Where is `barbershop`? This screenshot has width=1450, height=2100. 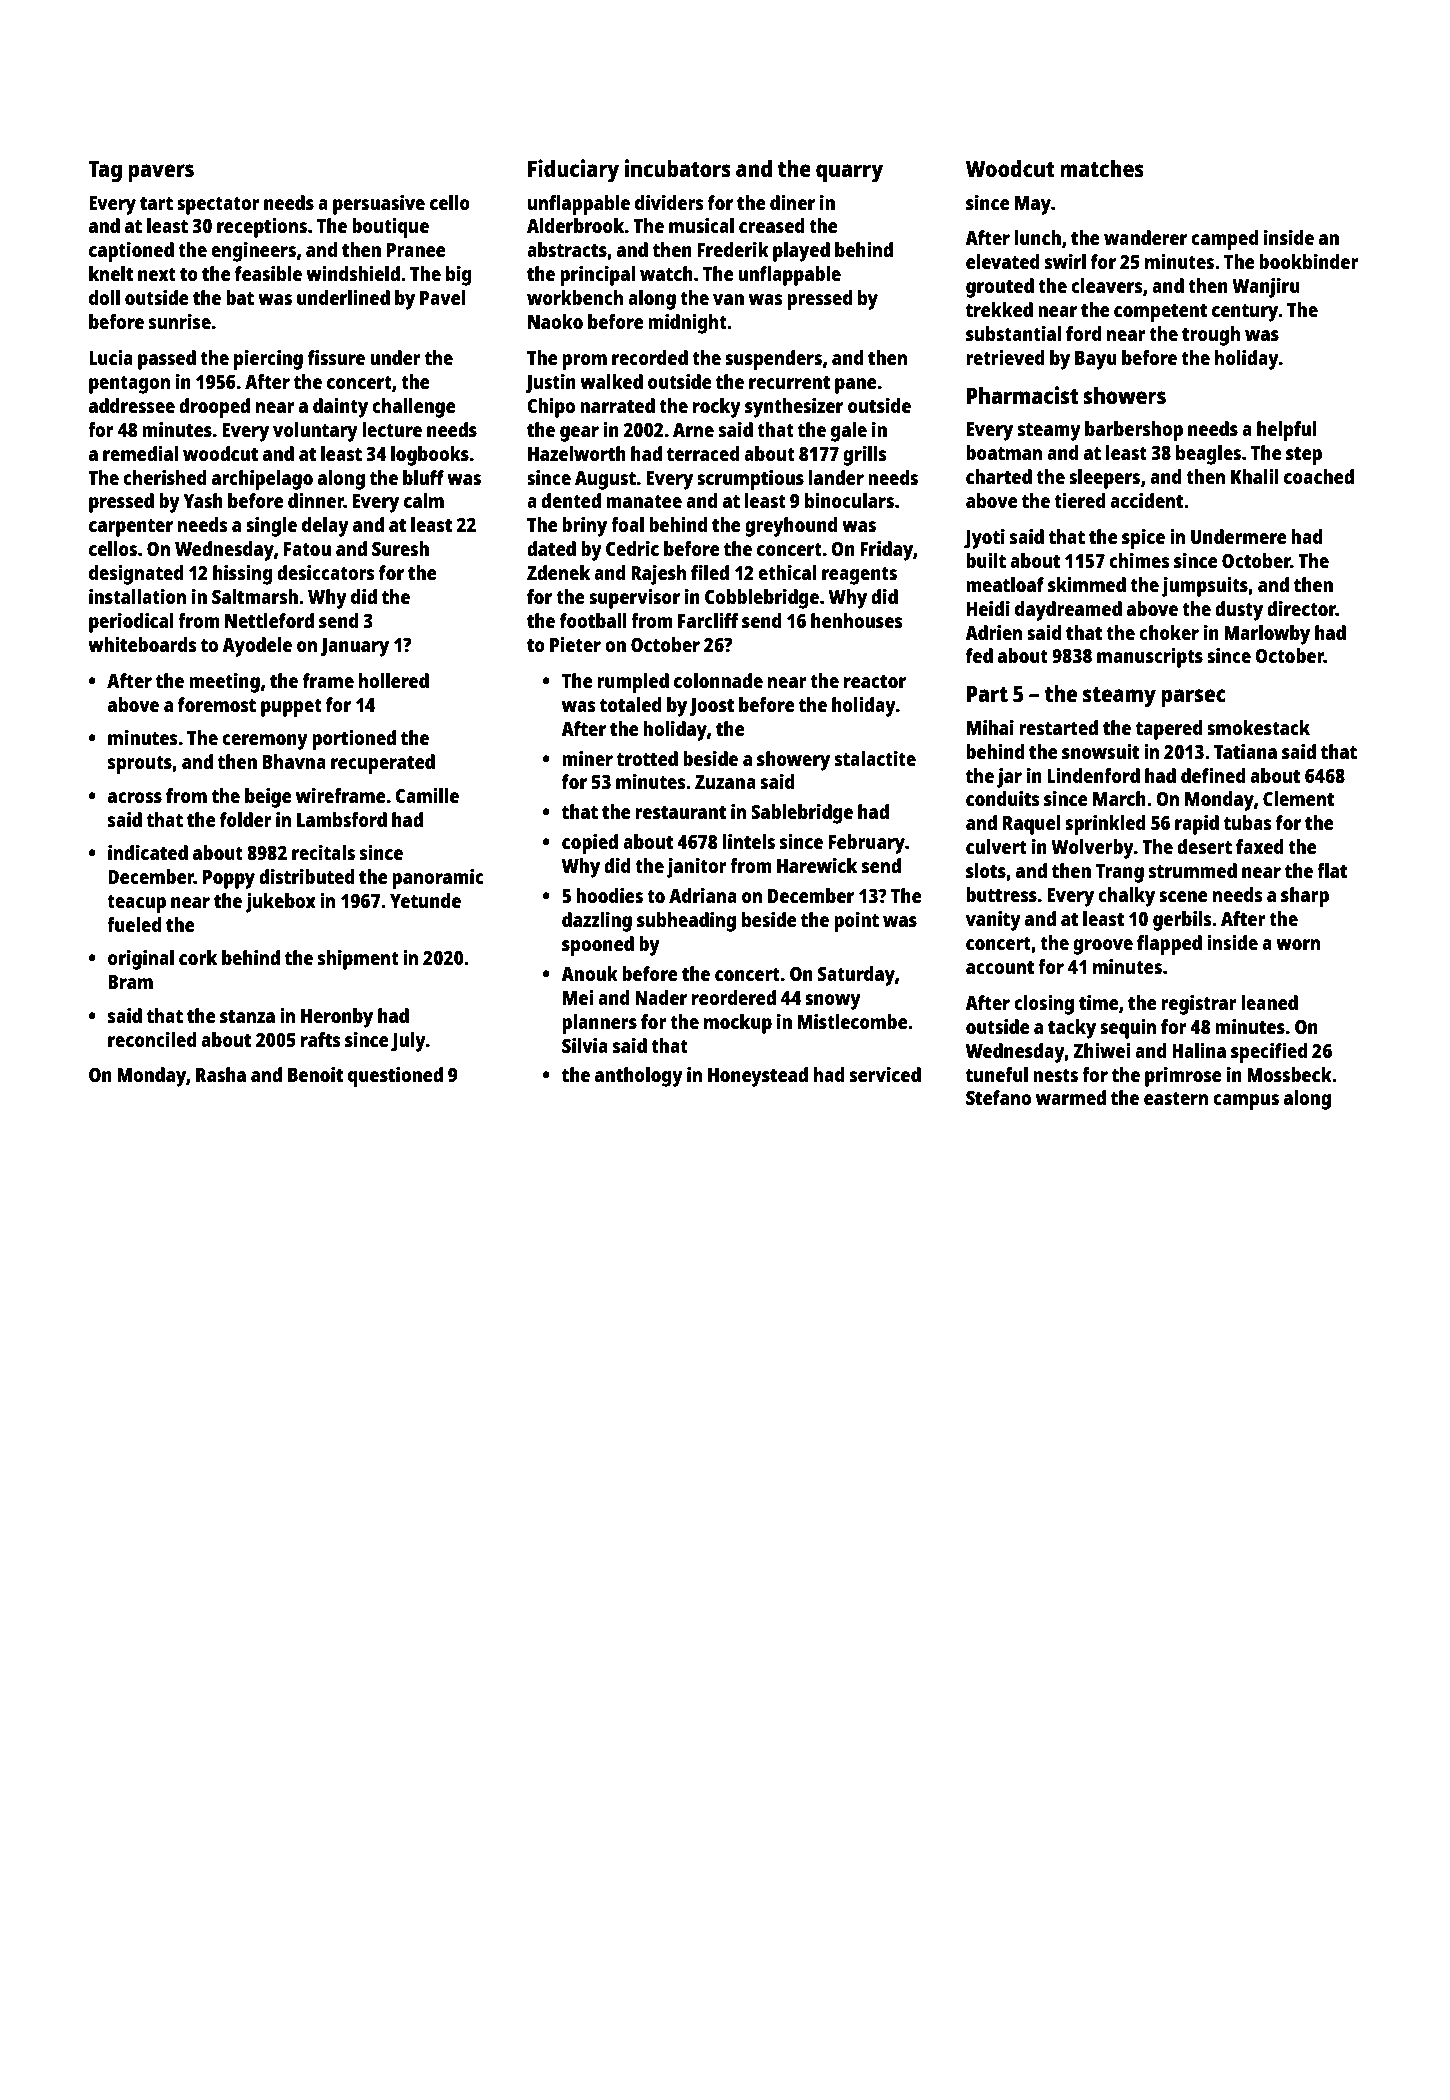 barbershop is located at coordinates (1134, 431).
